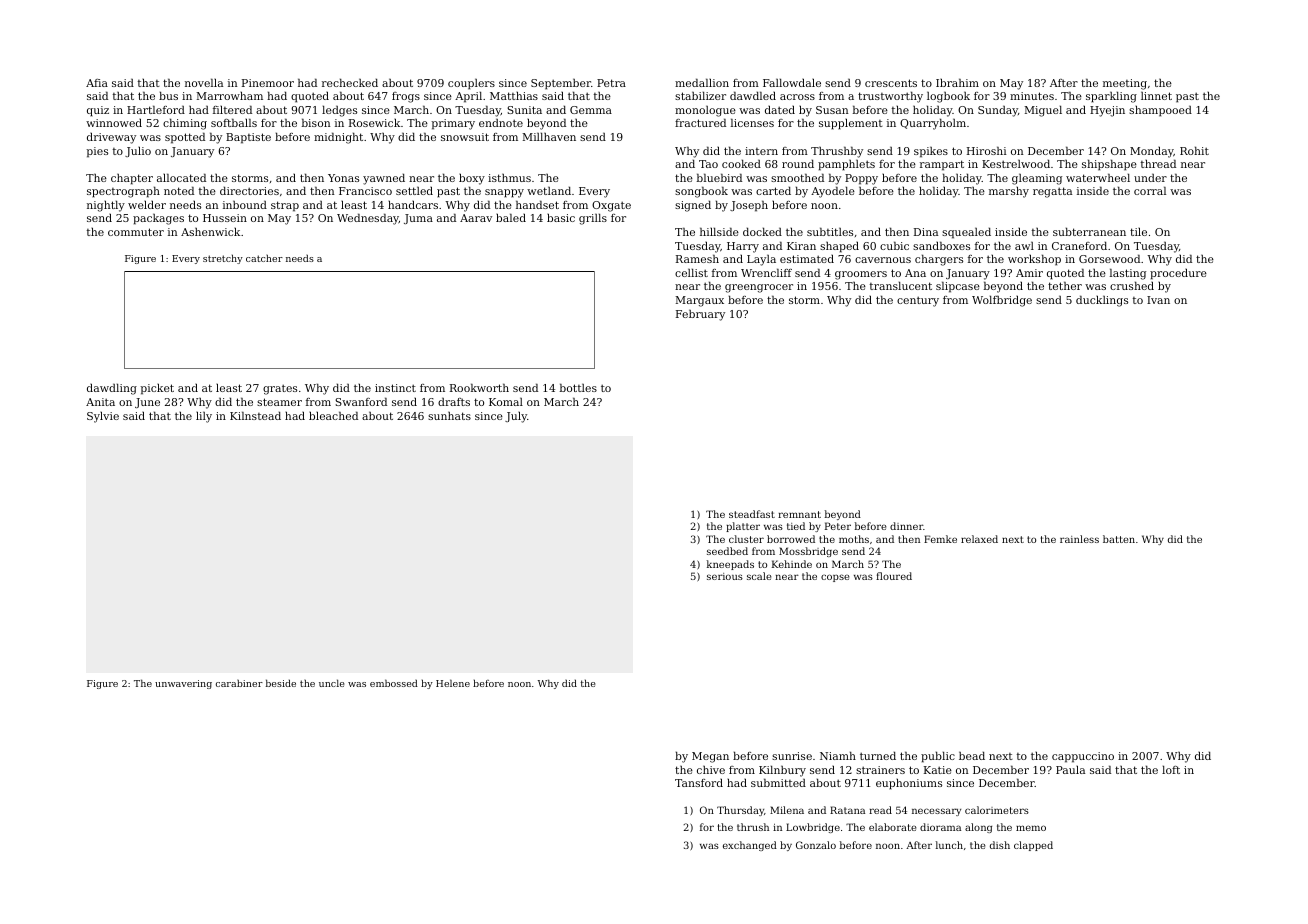 Image resolution: width=1308 pixels, height=924 pixels. Describe the element at coordinates (1125, 84) in the document. I see `meeting` at that location.
